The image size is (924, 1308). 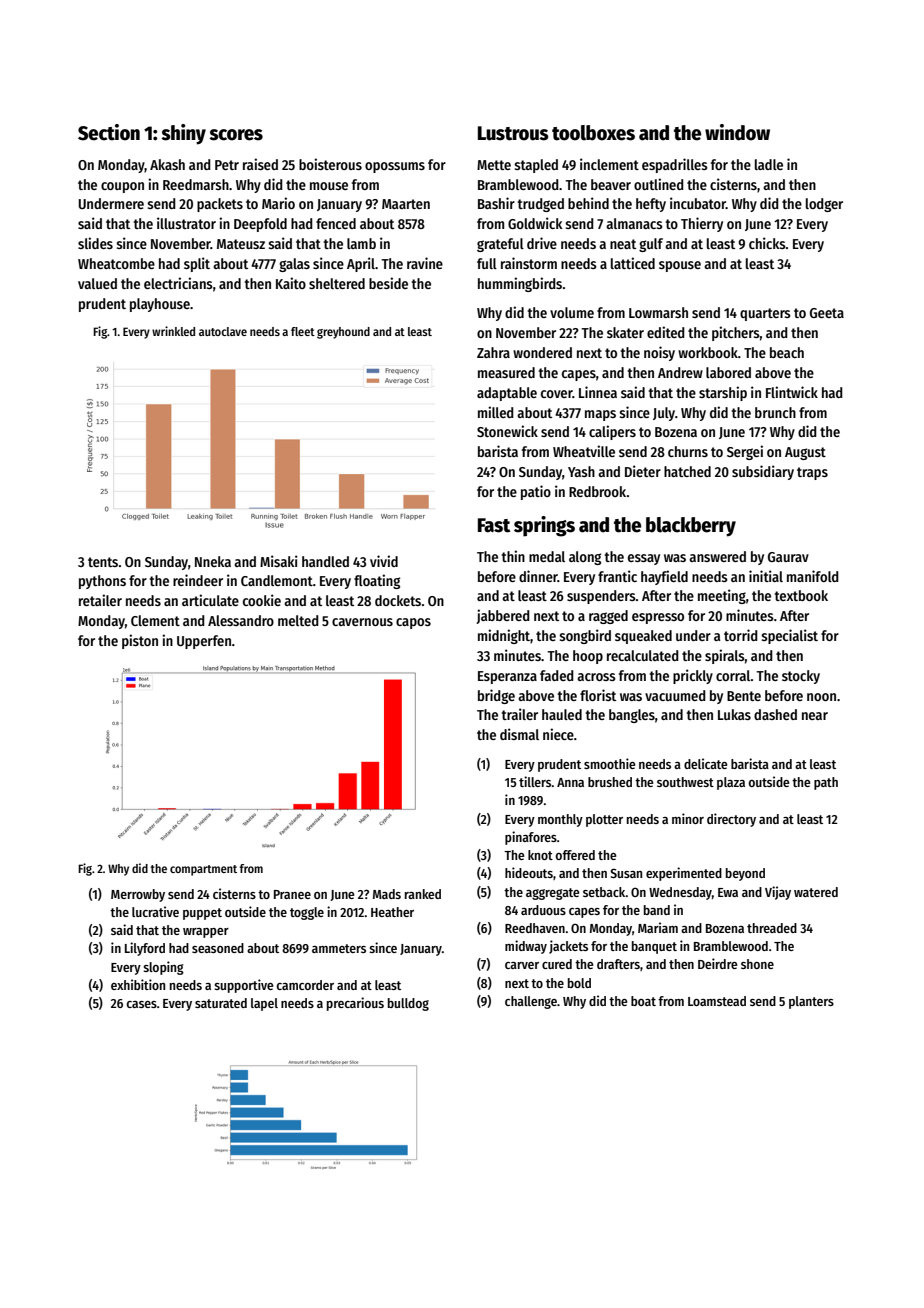 What do you see at coordinates (203, 870) in the document?
I see `compartment` at bounding box center [203, 870].
